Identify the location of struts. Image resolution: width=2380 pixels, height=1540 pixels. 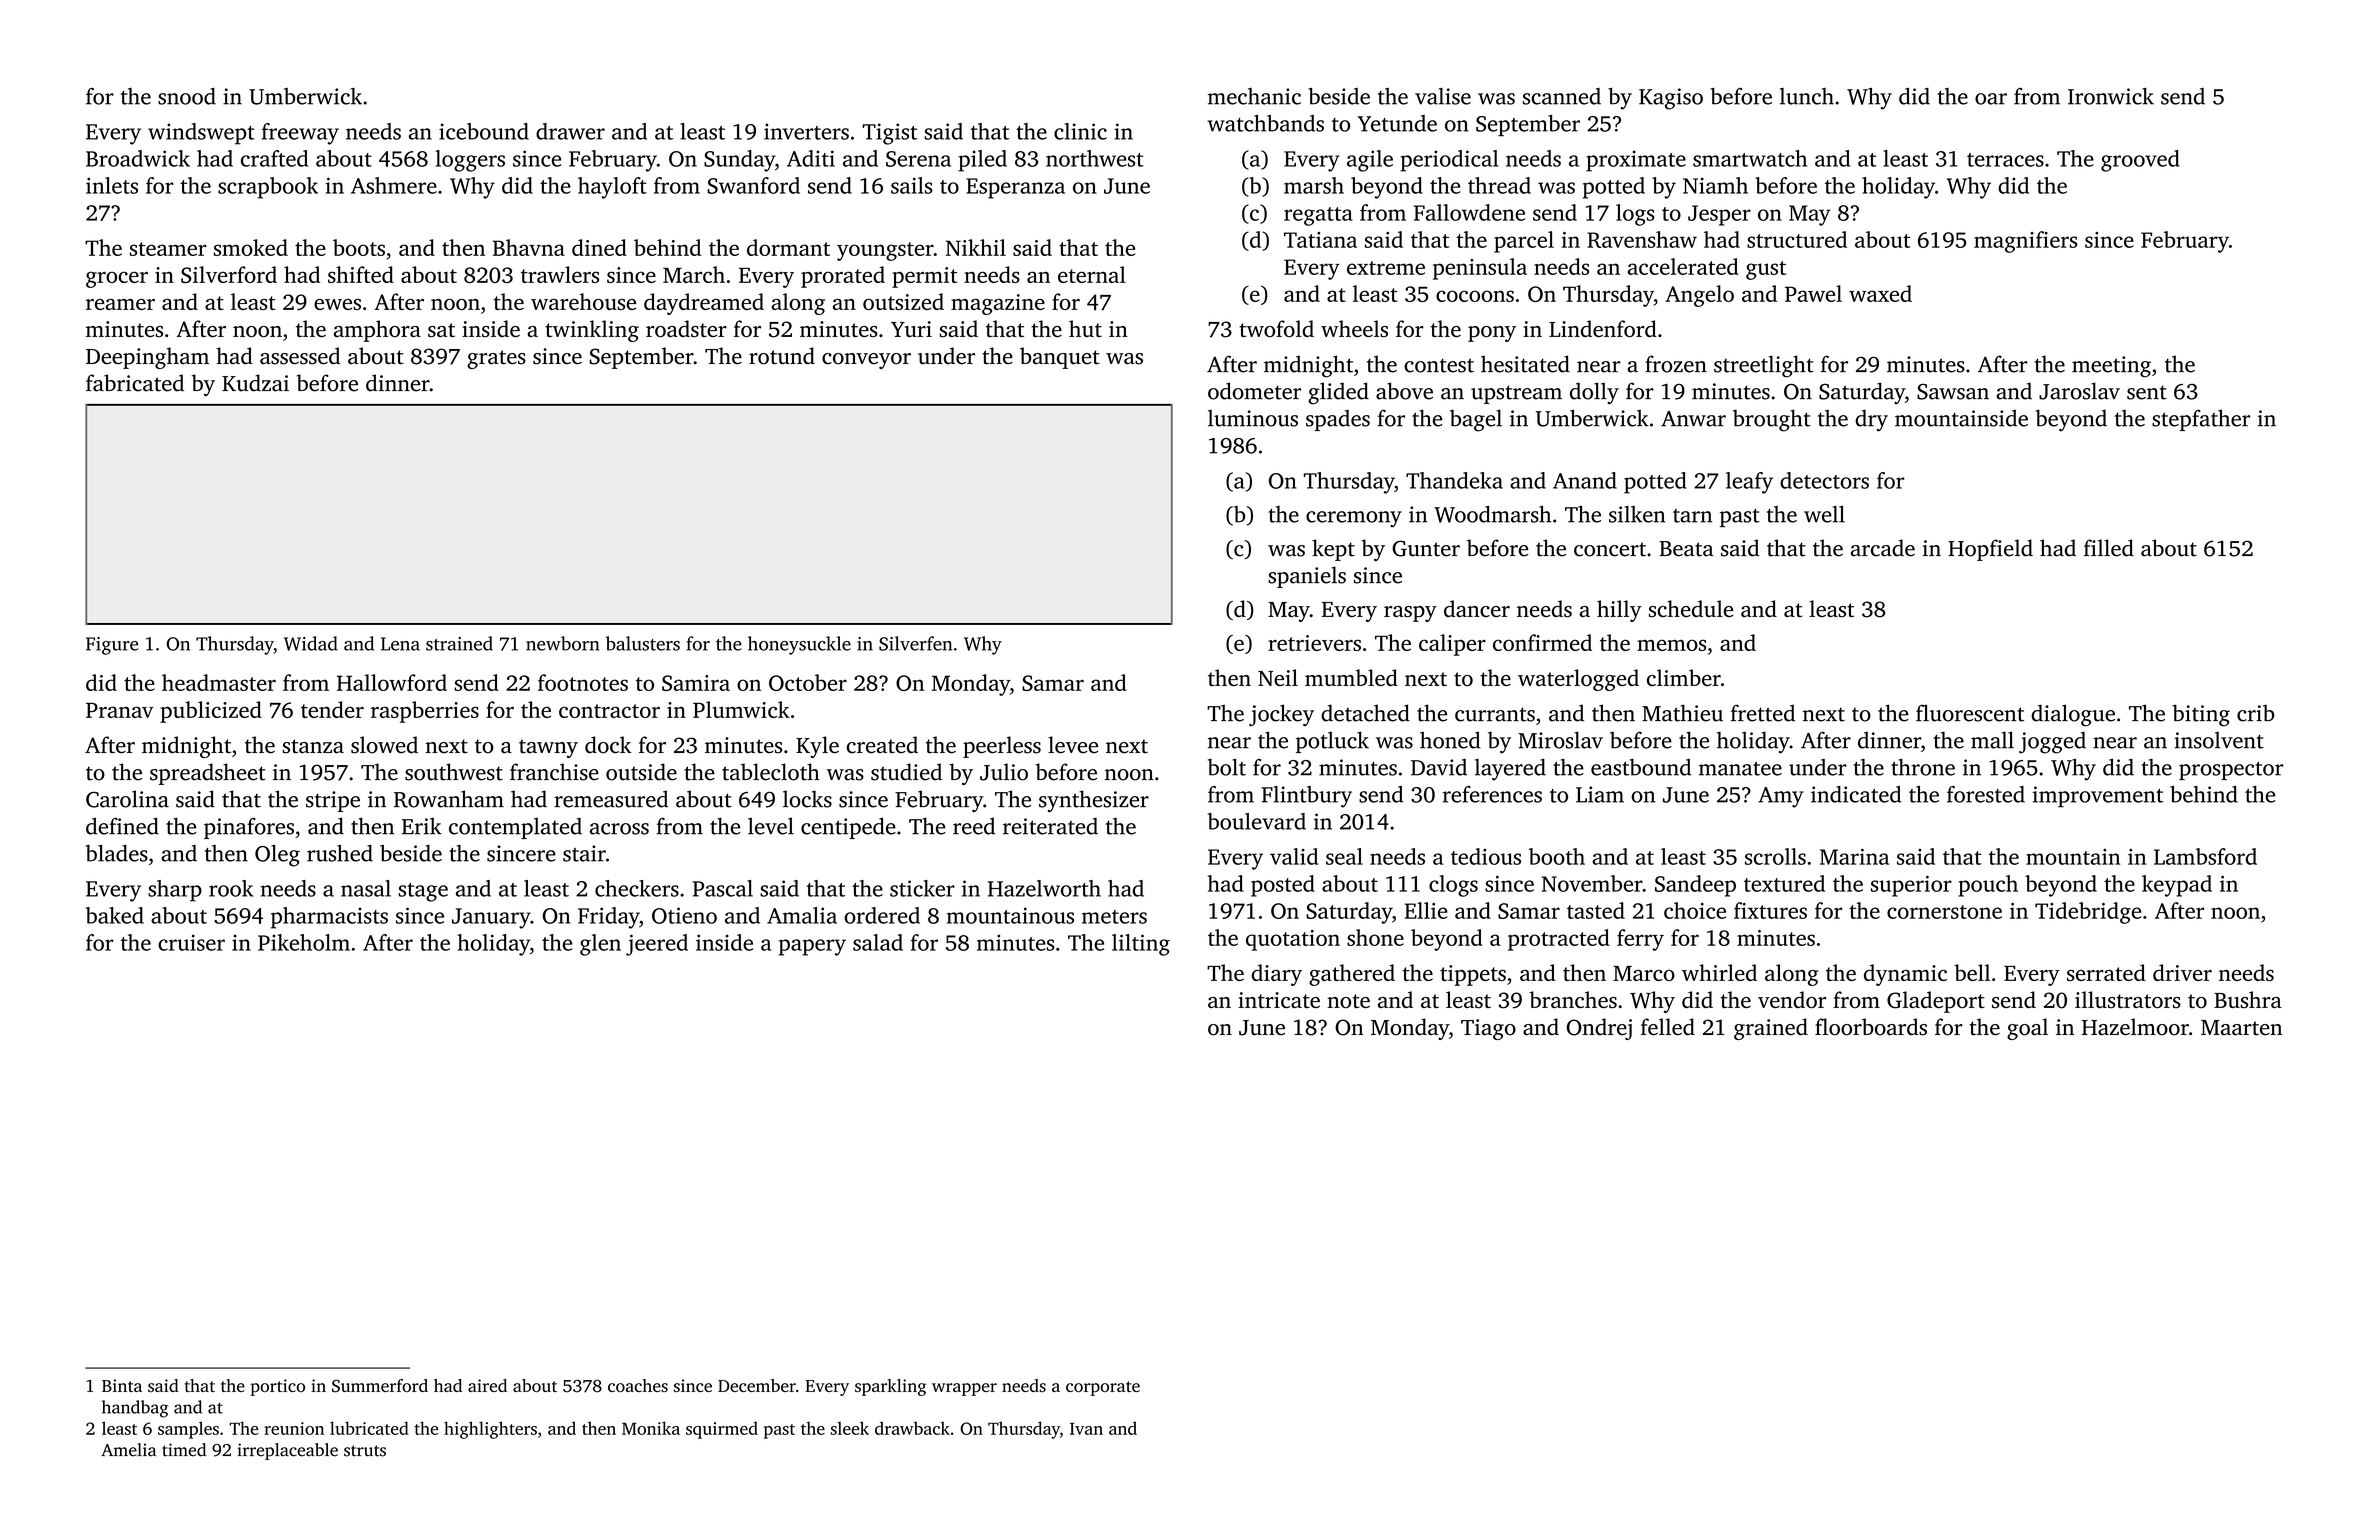
(365, 1451).
